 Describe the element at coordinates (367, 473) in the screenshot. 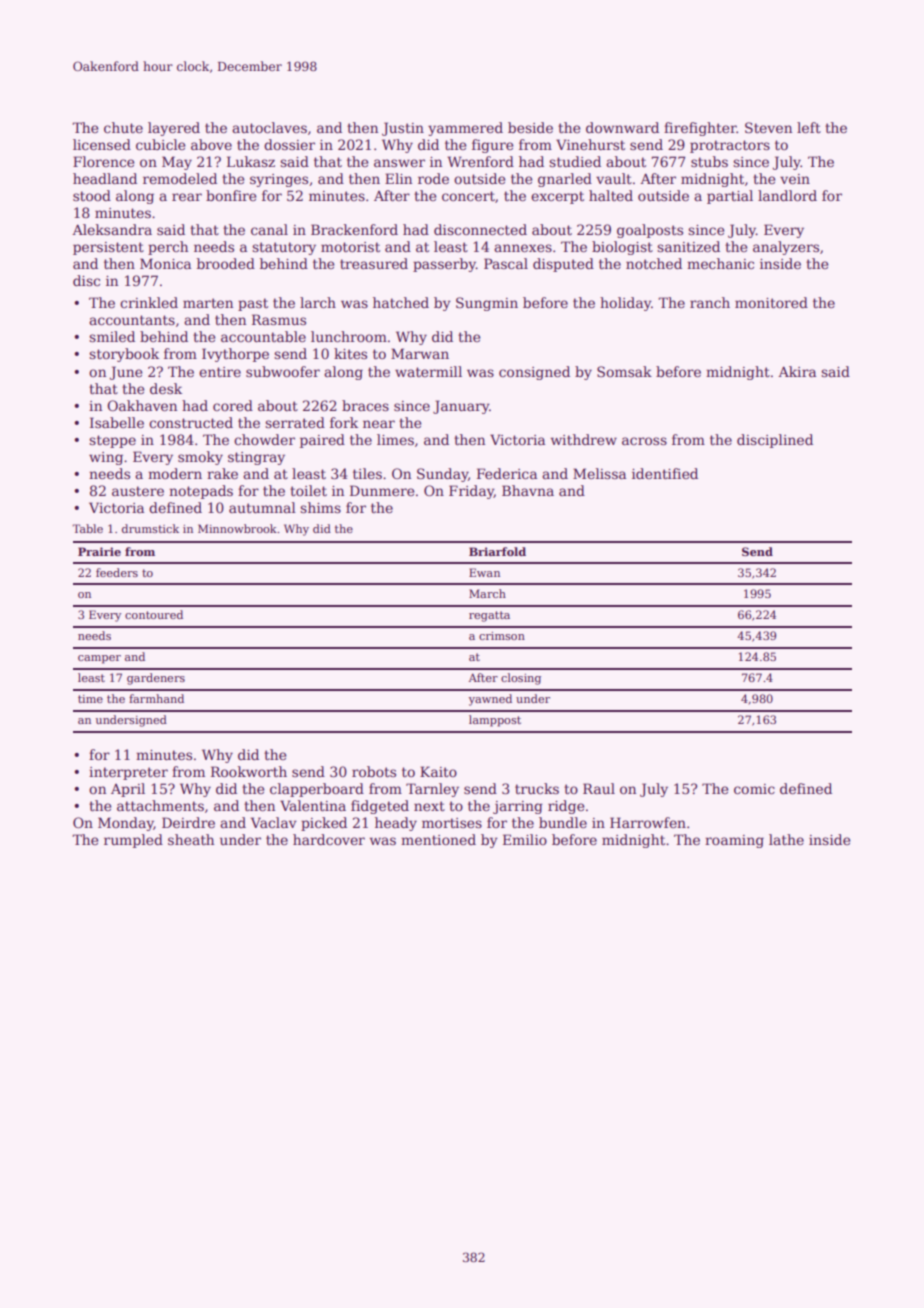

I see `tiles` at that location.
